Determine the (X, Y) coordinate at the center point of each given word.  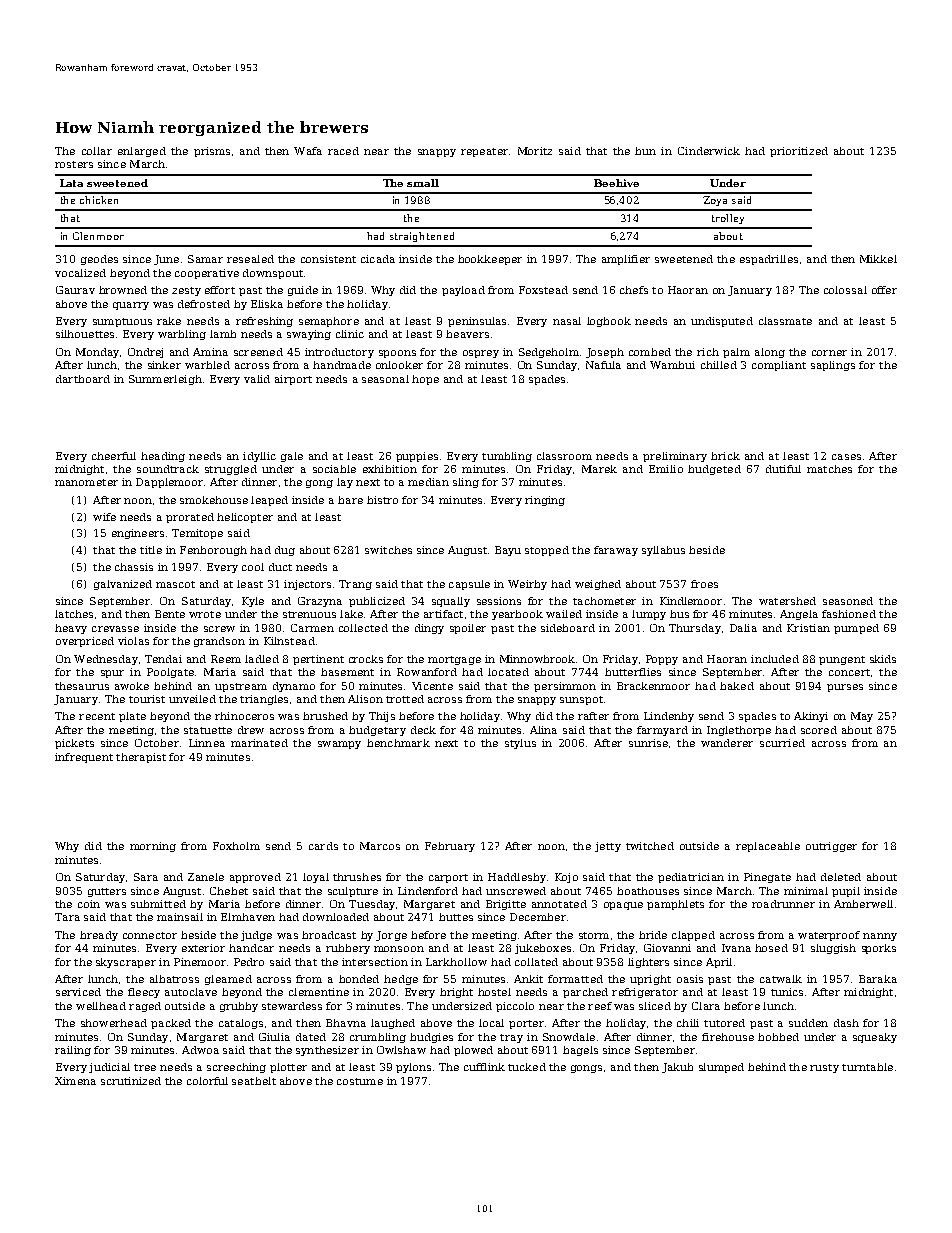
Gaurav (75, 290)
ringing (545, 501)
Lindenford (428, 891)
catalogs (241, 1024)
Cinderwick (709, 151)
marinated (259, 743)
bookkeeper (490, 260)
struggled (231, 470)
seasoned (848, 601)
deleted (841, 877)
